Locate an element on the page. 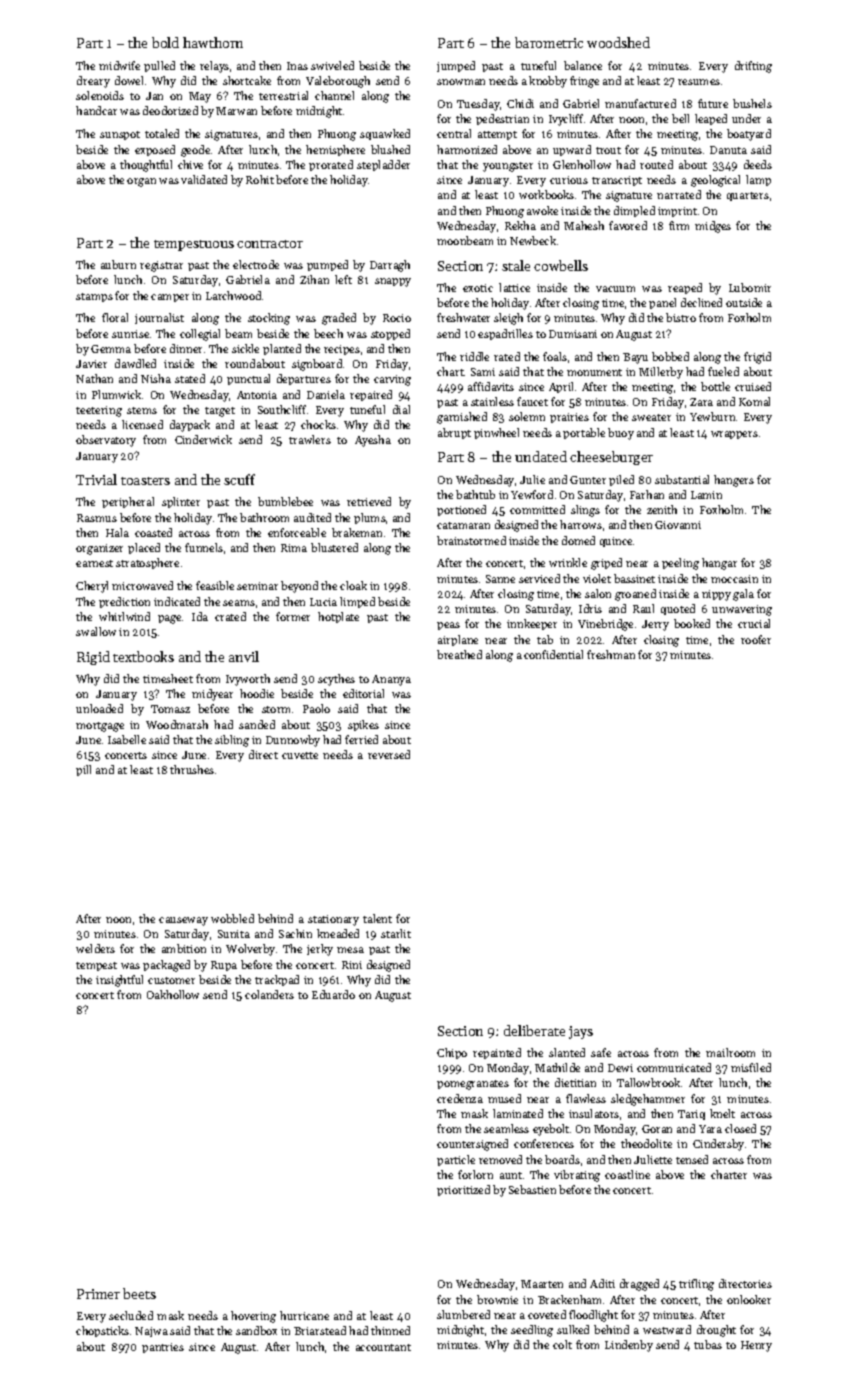 Image resolution: width=849 pixels, height=1400 pixels. roofer is located at coordinates (756, 639).
